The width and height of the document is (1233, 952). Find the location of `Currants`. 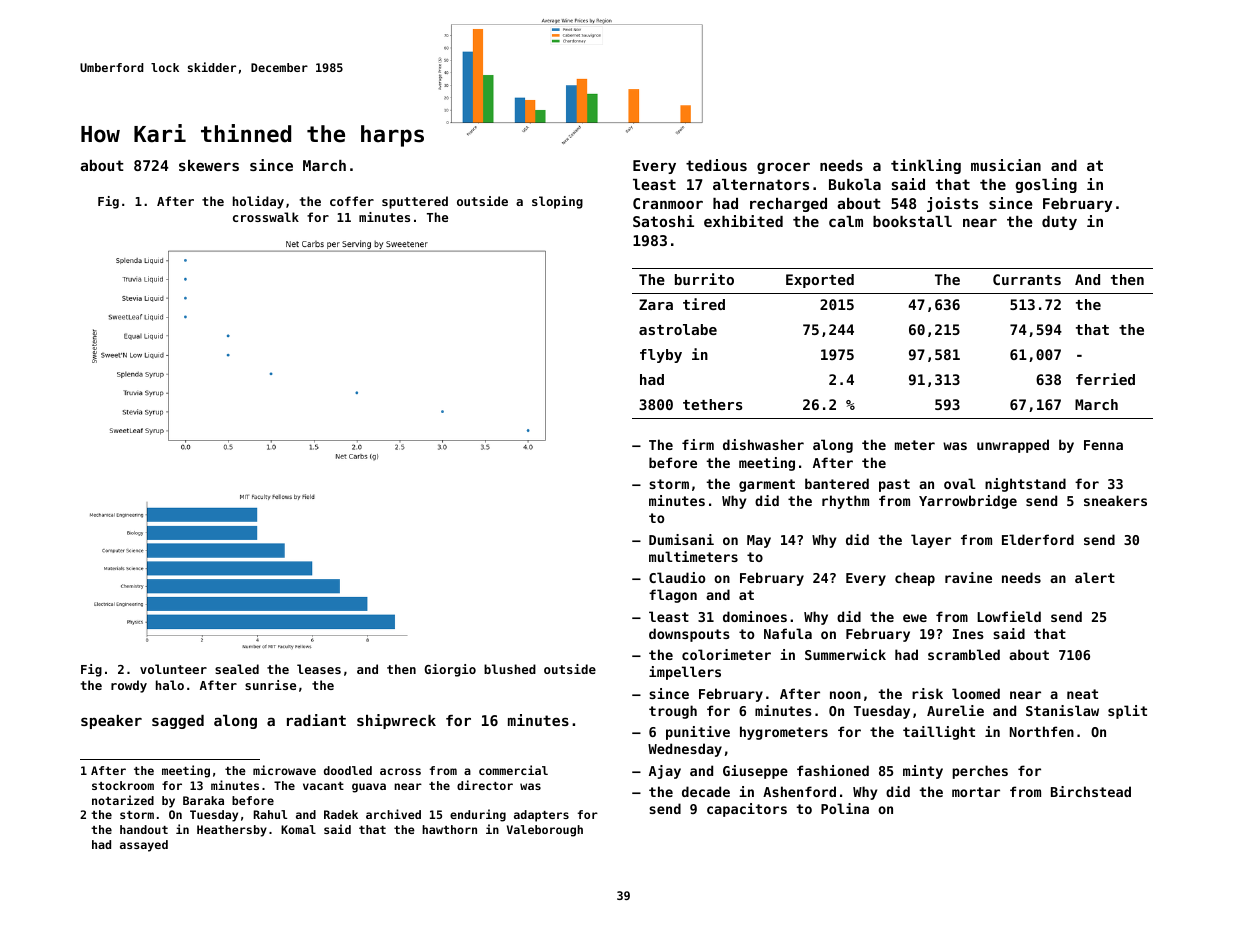

Currants is located at coordinates (1027, 279).
